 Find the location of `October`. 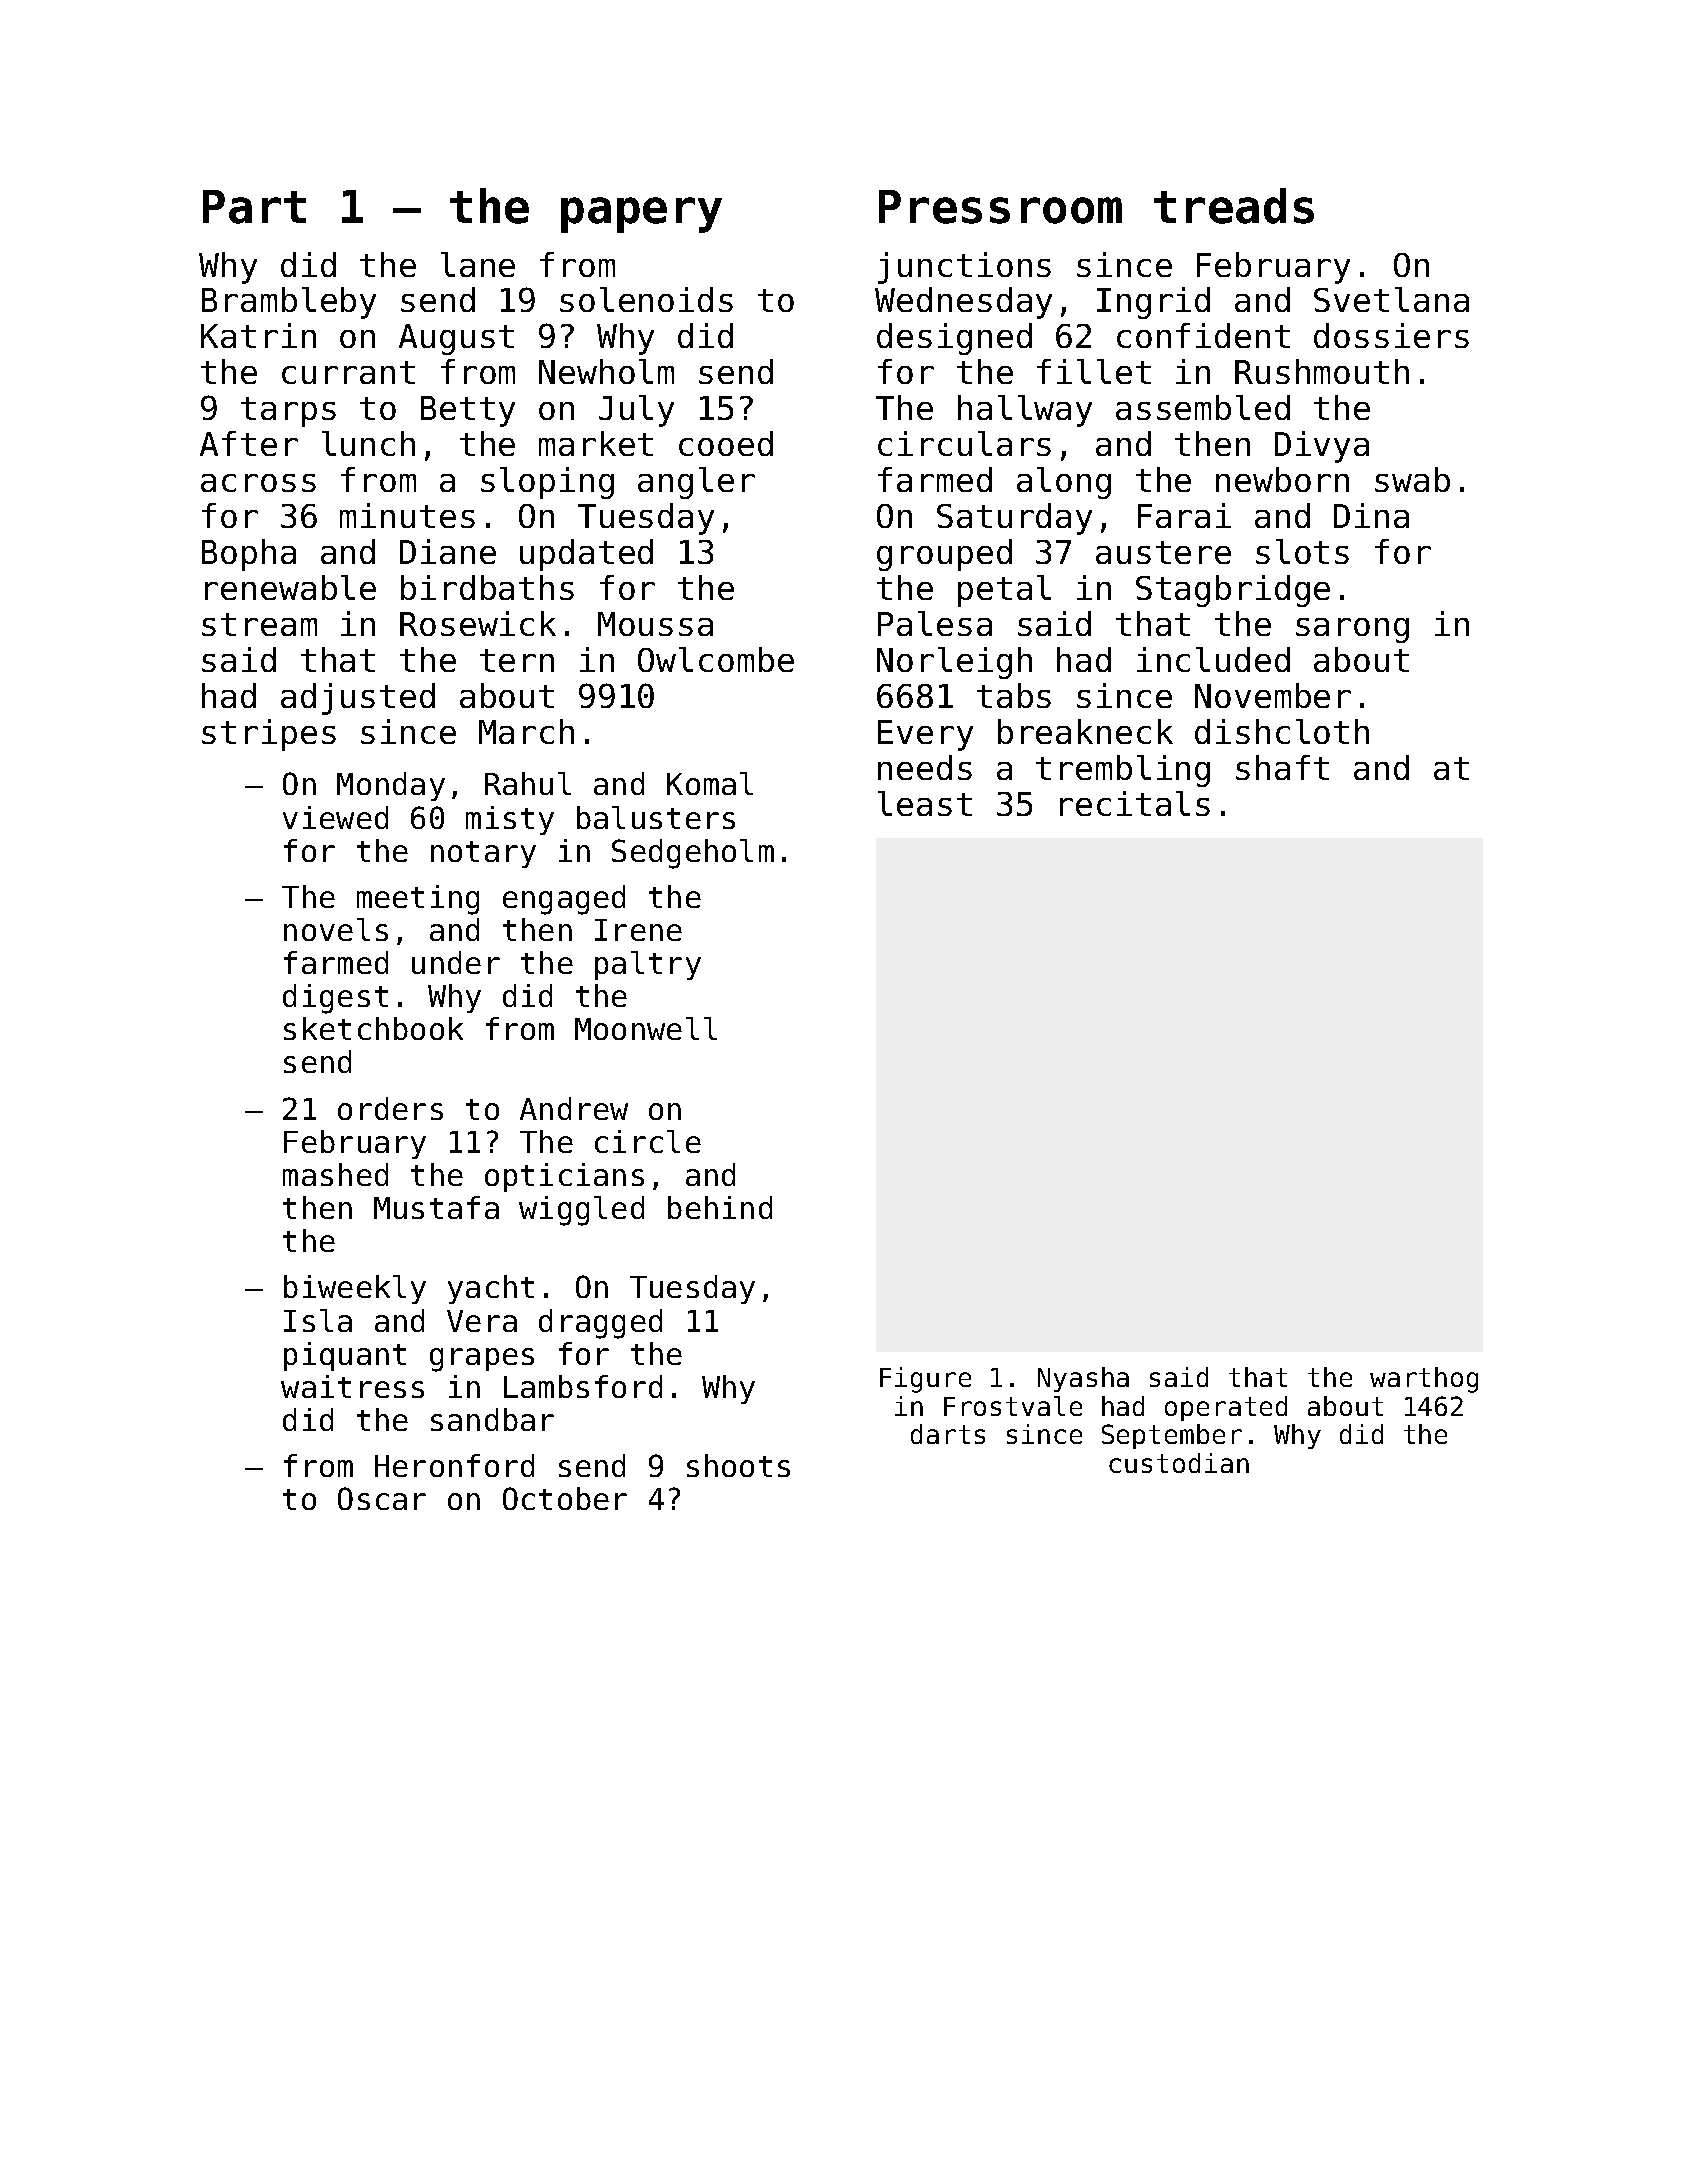

October is located at coordinates (565, 1498).
